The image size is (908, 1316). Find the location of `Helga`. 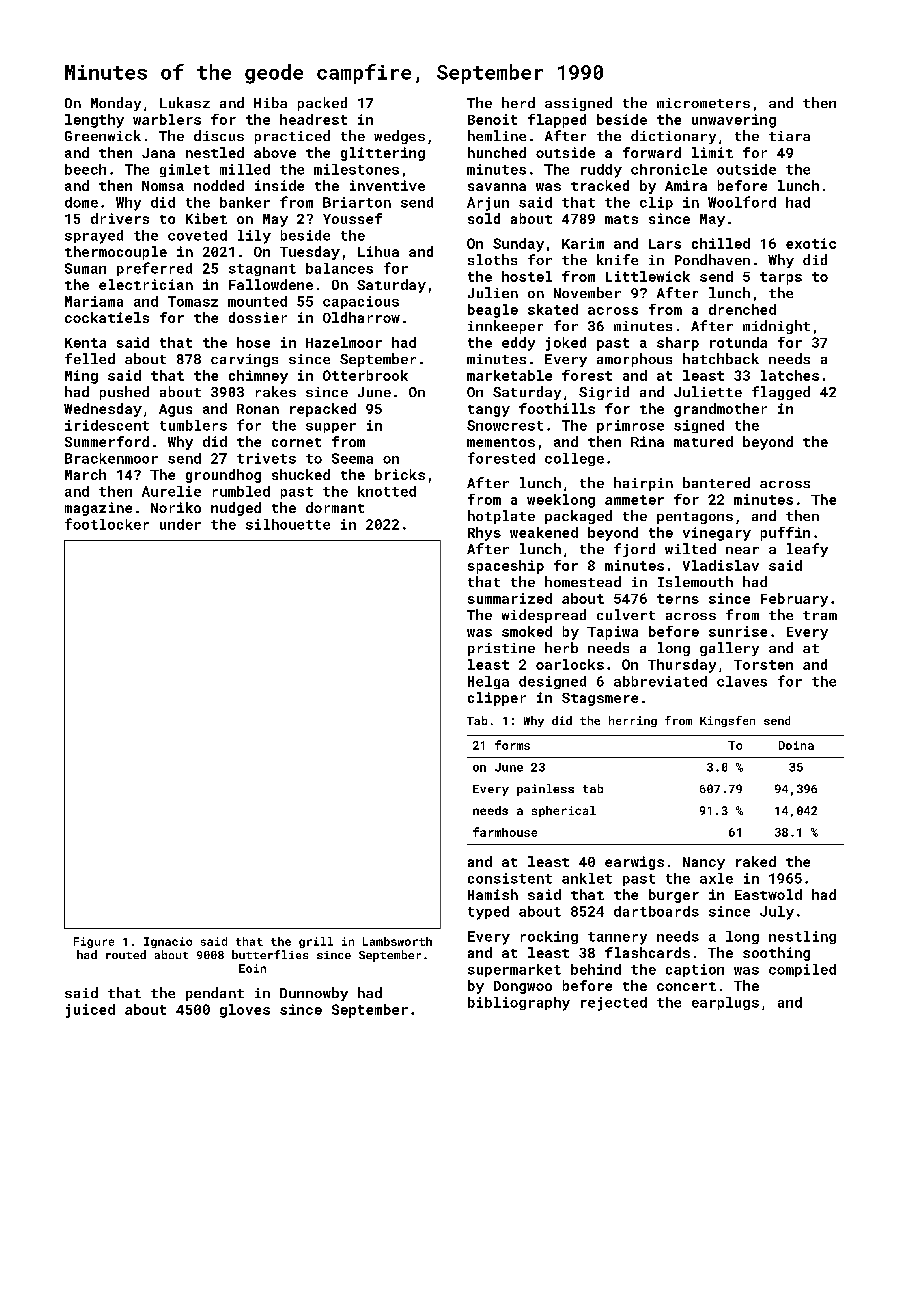

Helga is located at coordinates (488, 682).
